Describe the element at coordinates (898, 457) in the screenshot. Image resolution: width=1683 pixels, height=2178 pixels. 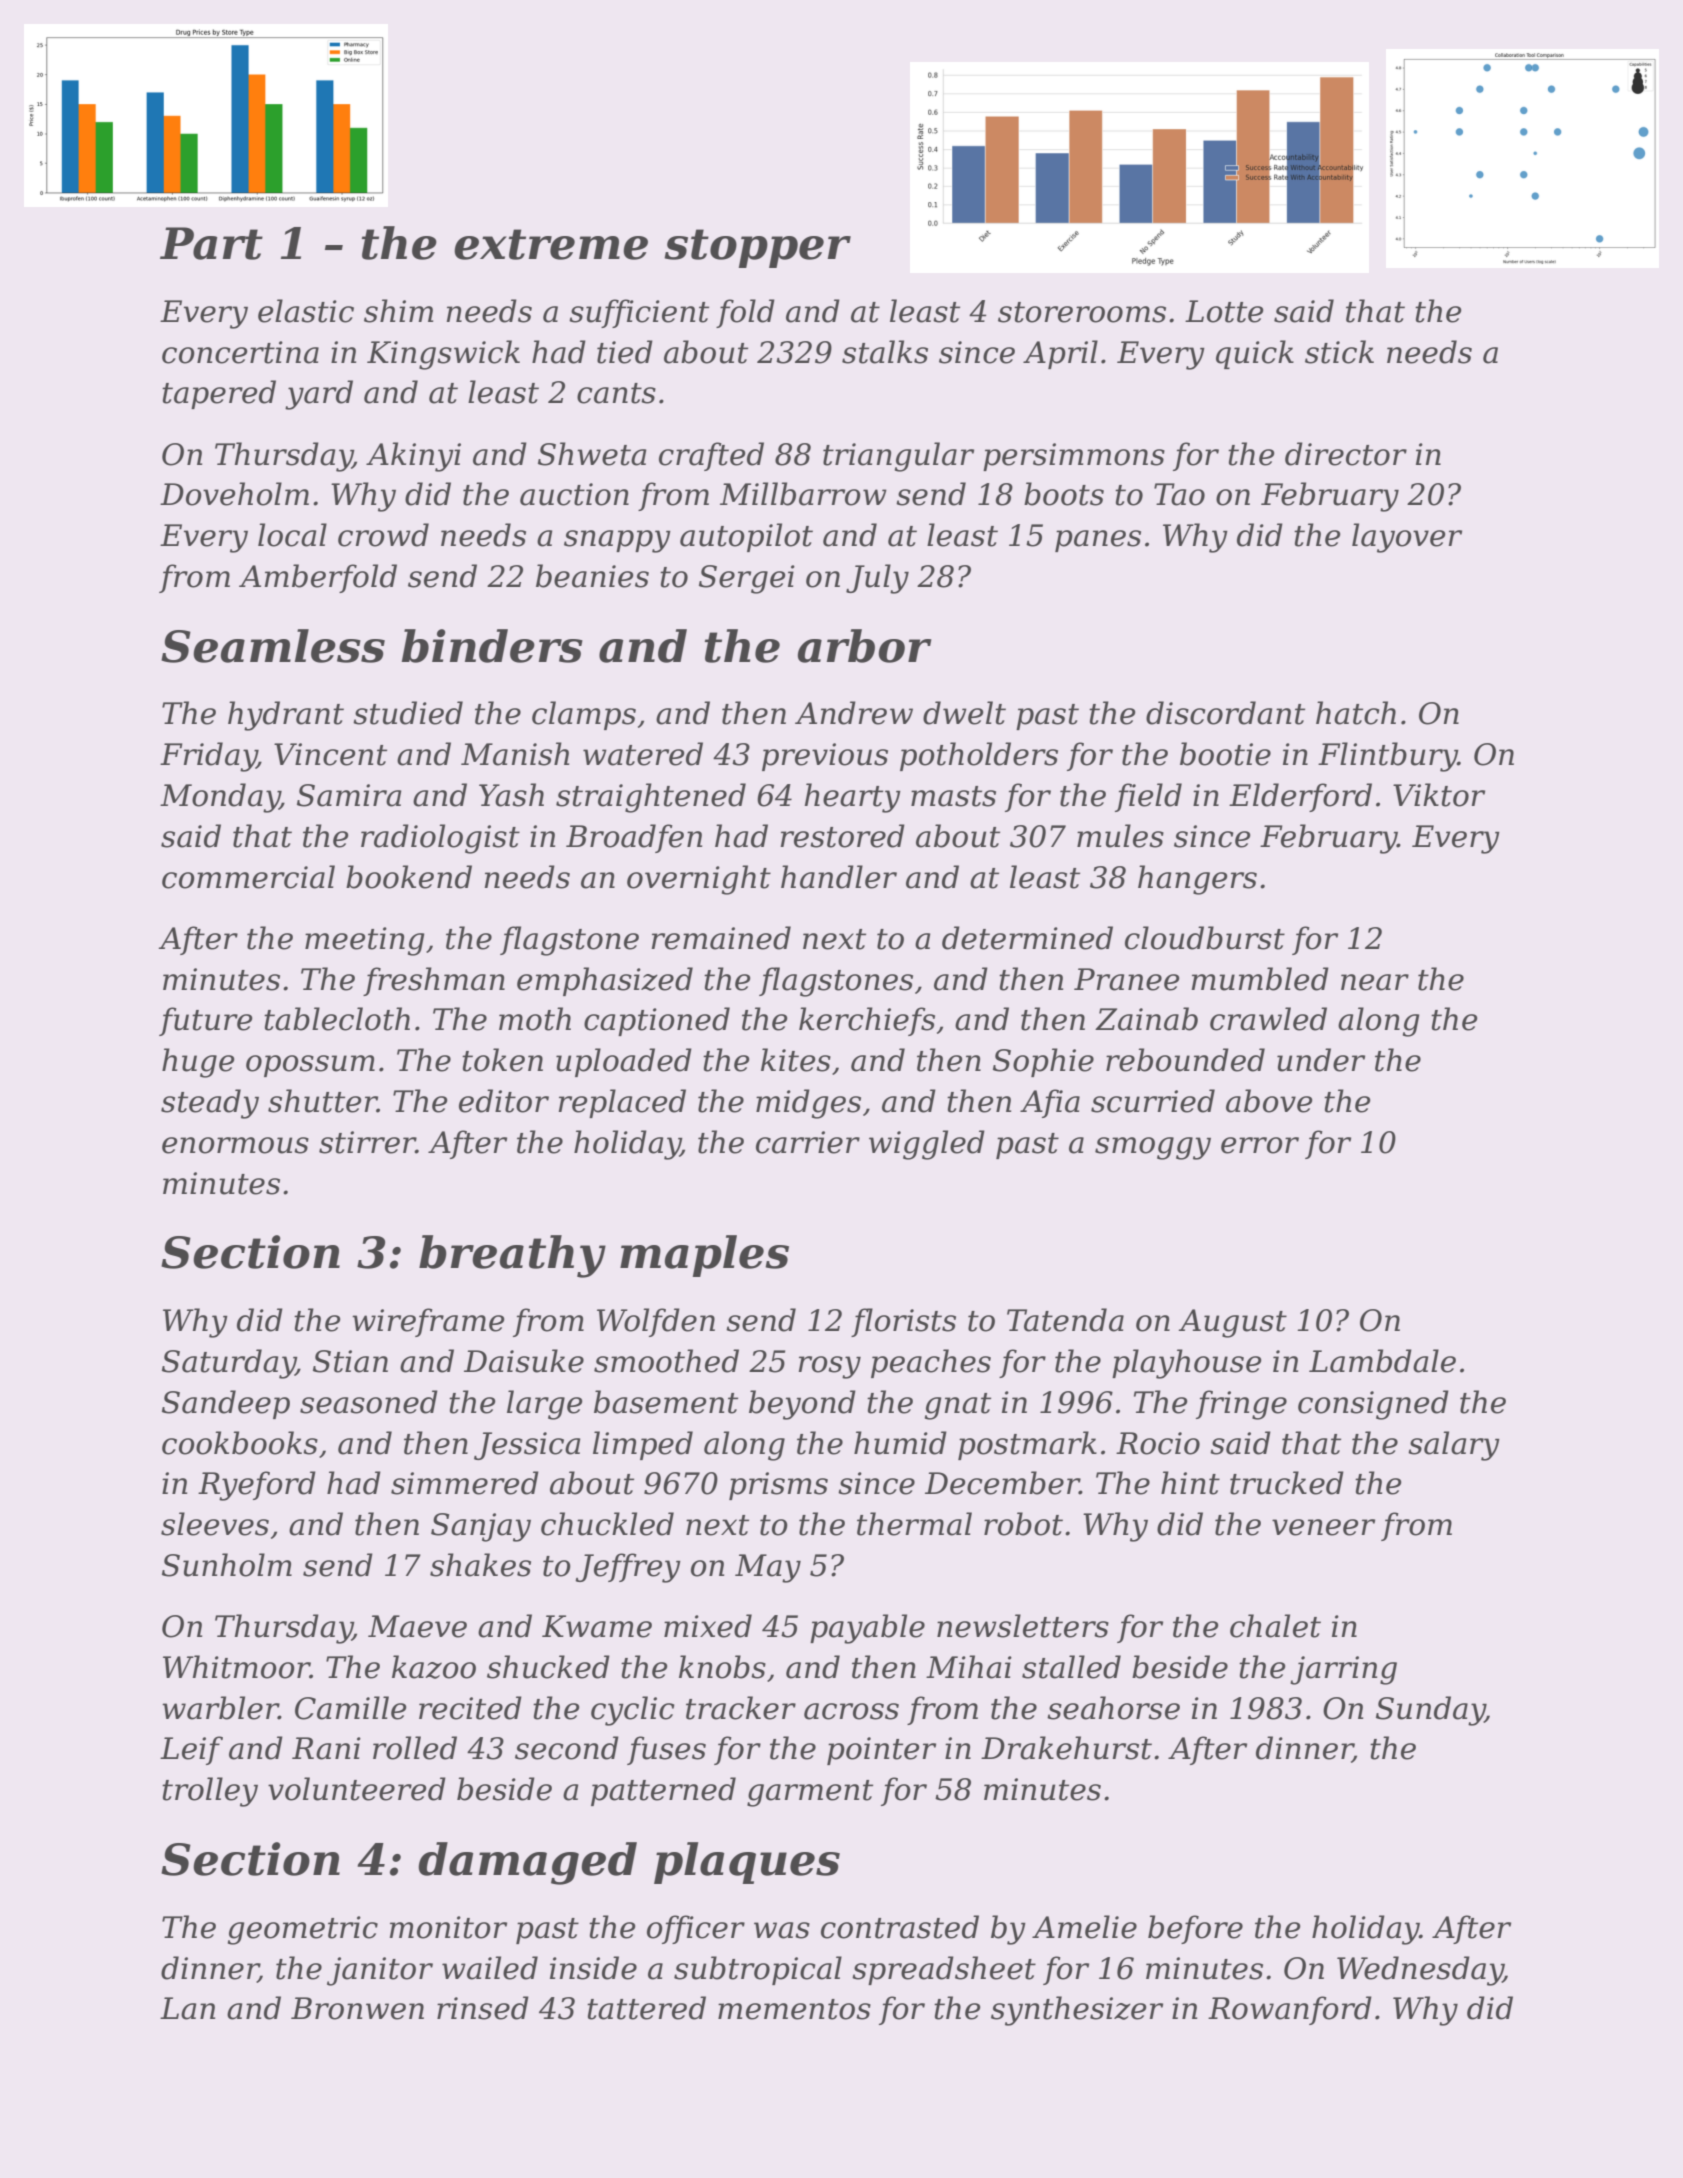
I see `triangular` at that location.
